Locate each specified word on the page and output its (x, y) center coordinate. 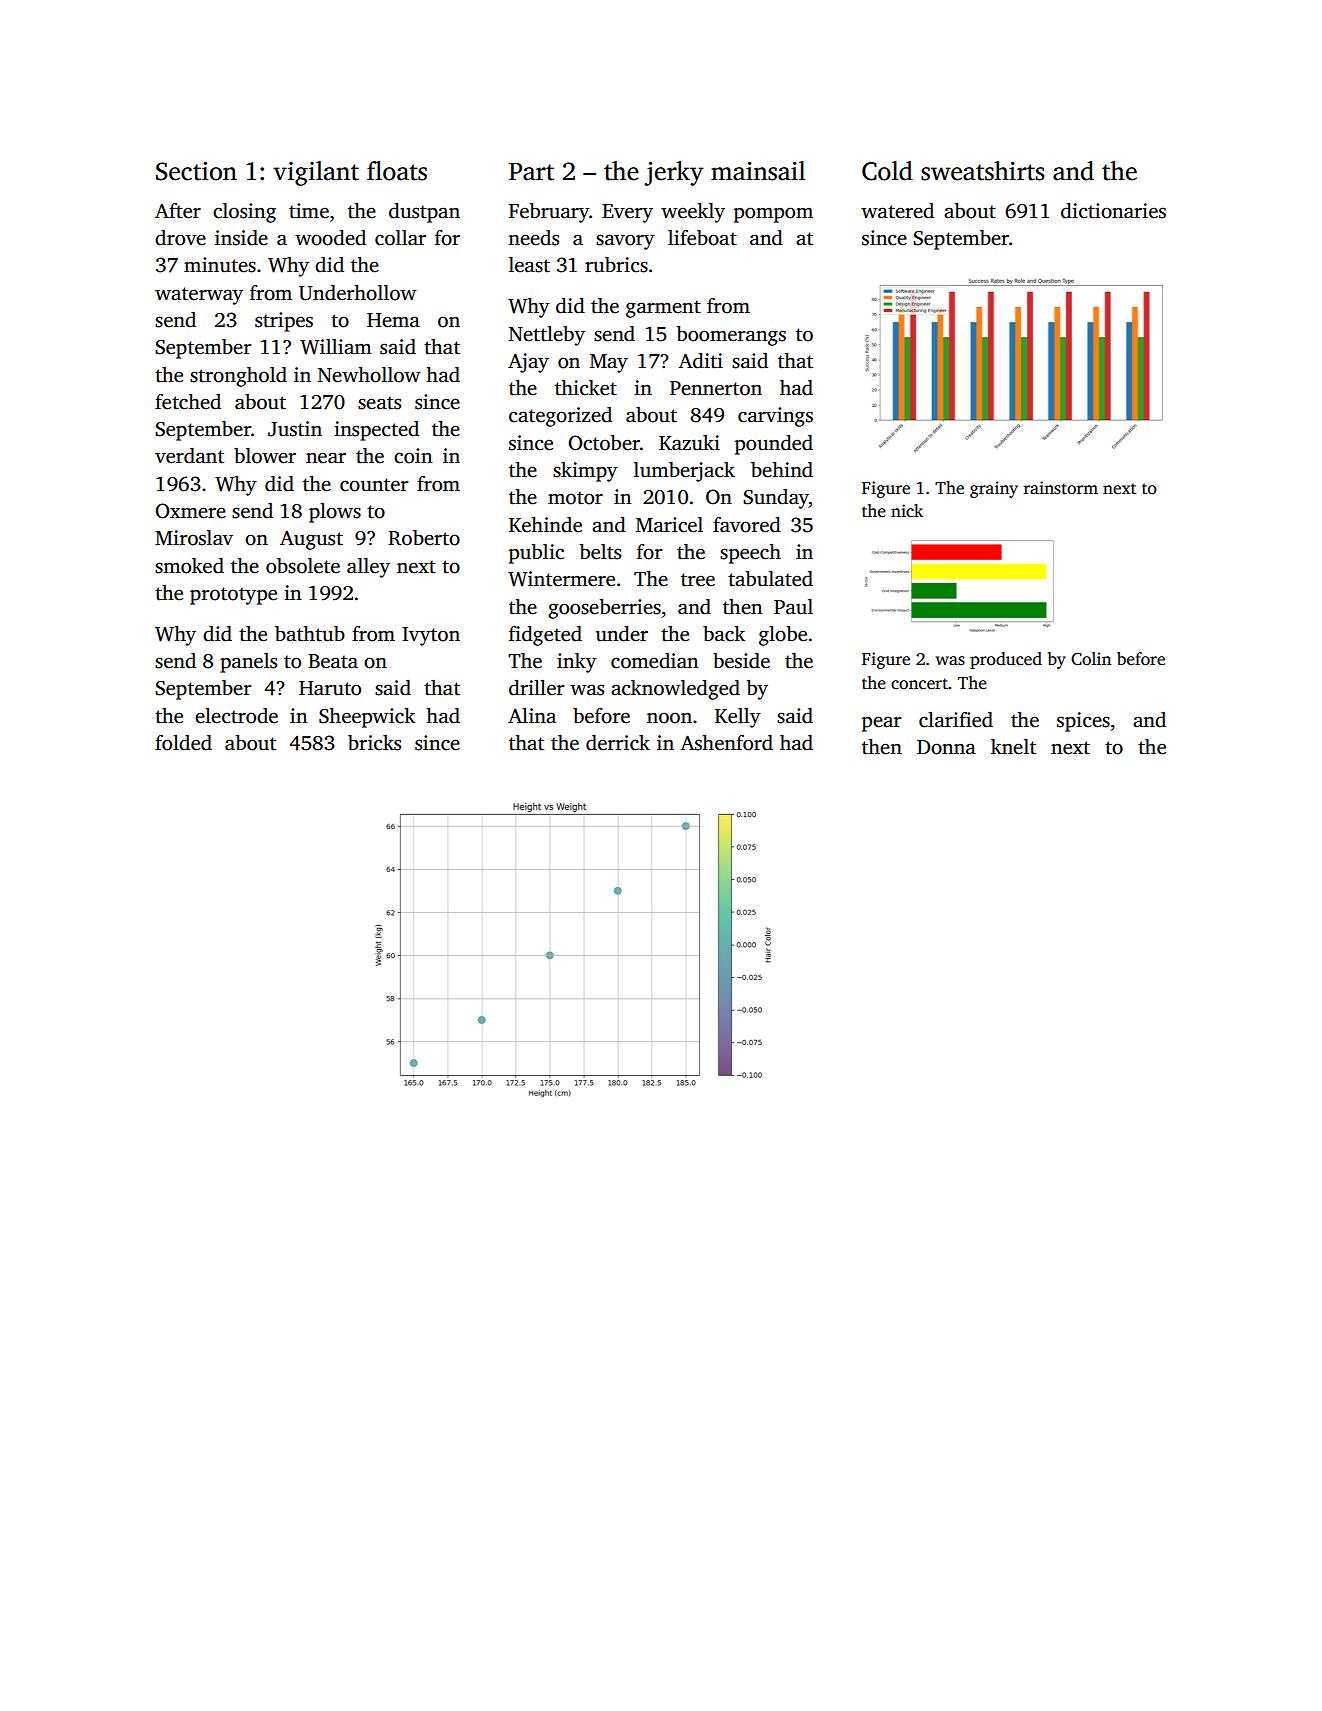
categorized (560, 417)
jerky (674, 173)
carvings (775, 417)
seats (379, 403)
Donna (946, 747)
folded (183, 743)
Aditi (700, 361)
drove (180, 238)
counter (374, 485)
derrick (618, 743)
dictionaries (1113, 211)
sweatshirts (983, 171)
